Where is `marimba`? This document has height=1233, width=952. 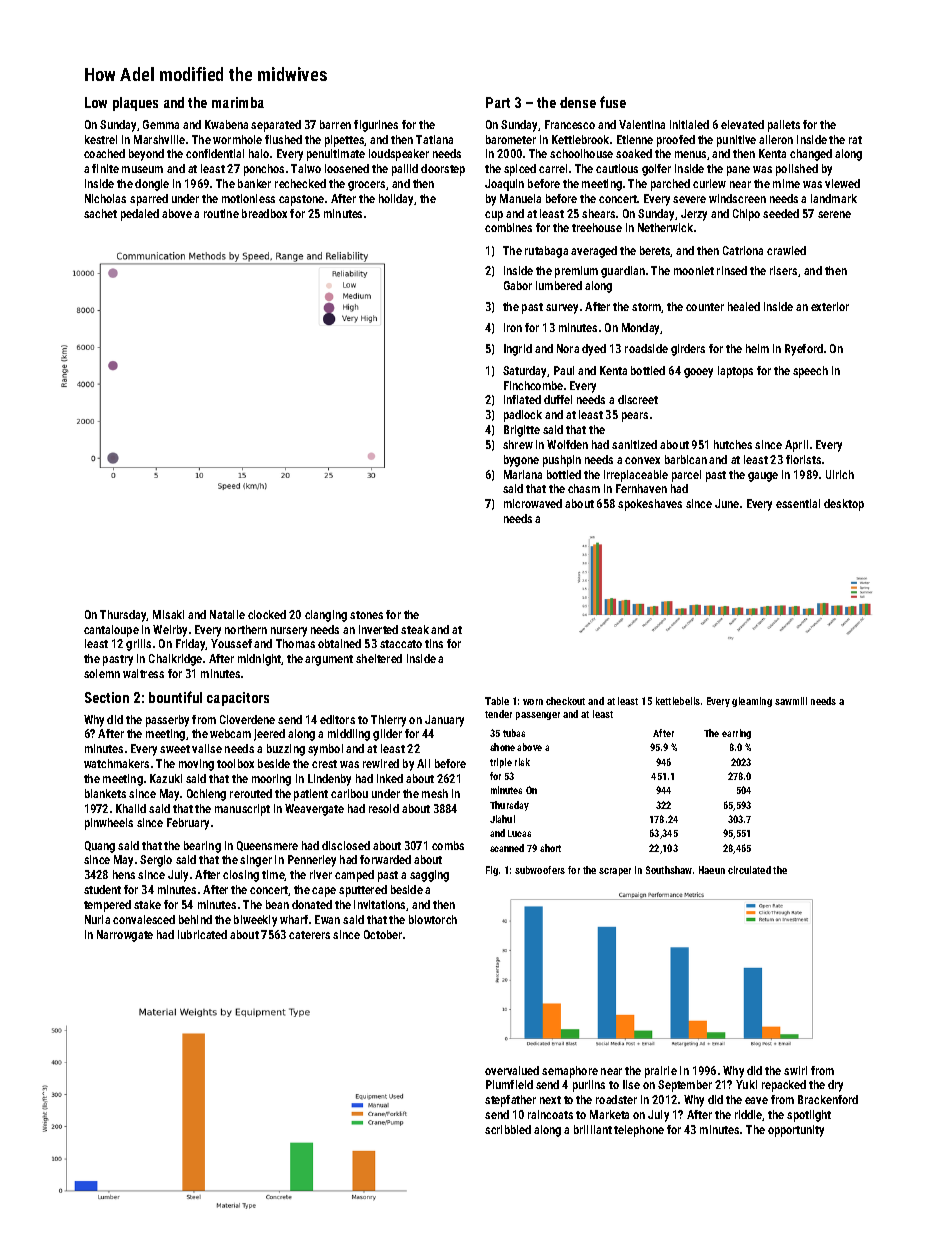
marimba is located at coordinates (238, 102).
